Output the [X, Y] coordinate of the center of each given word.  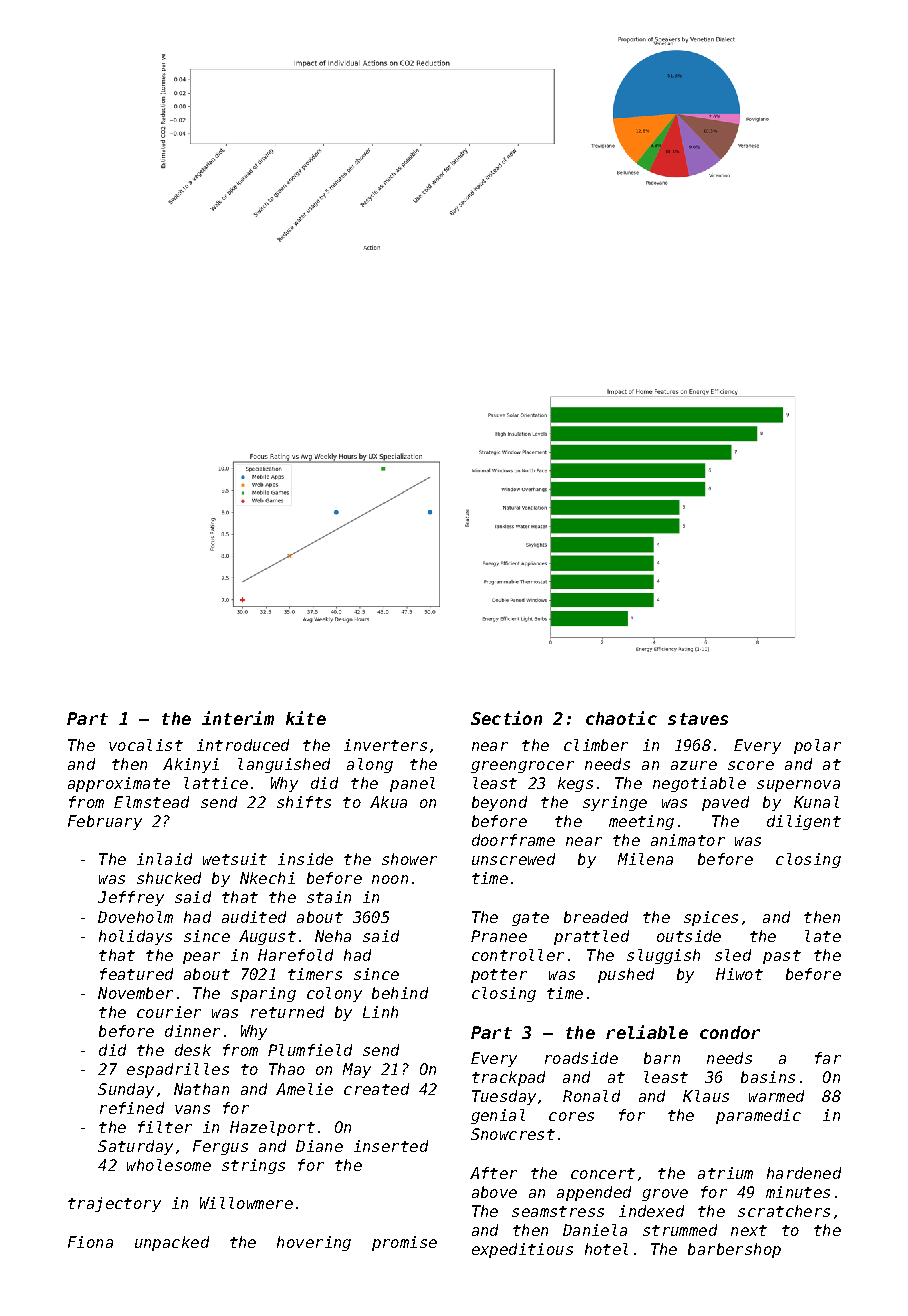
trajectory [114, 1204]
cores [571, 1116]
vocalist [146, 745]
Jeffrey [131, 898]
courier [169, 1012]
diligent [804, 822]
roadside [581, 1058]
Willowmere [246, 1203]
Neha [333, 936]
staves [698, 719]
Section [506, 718]
